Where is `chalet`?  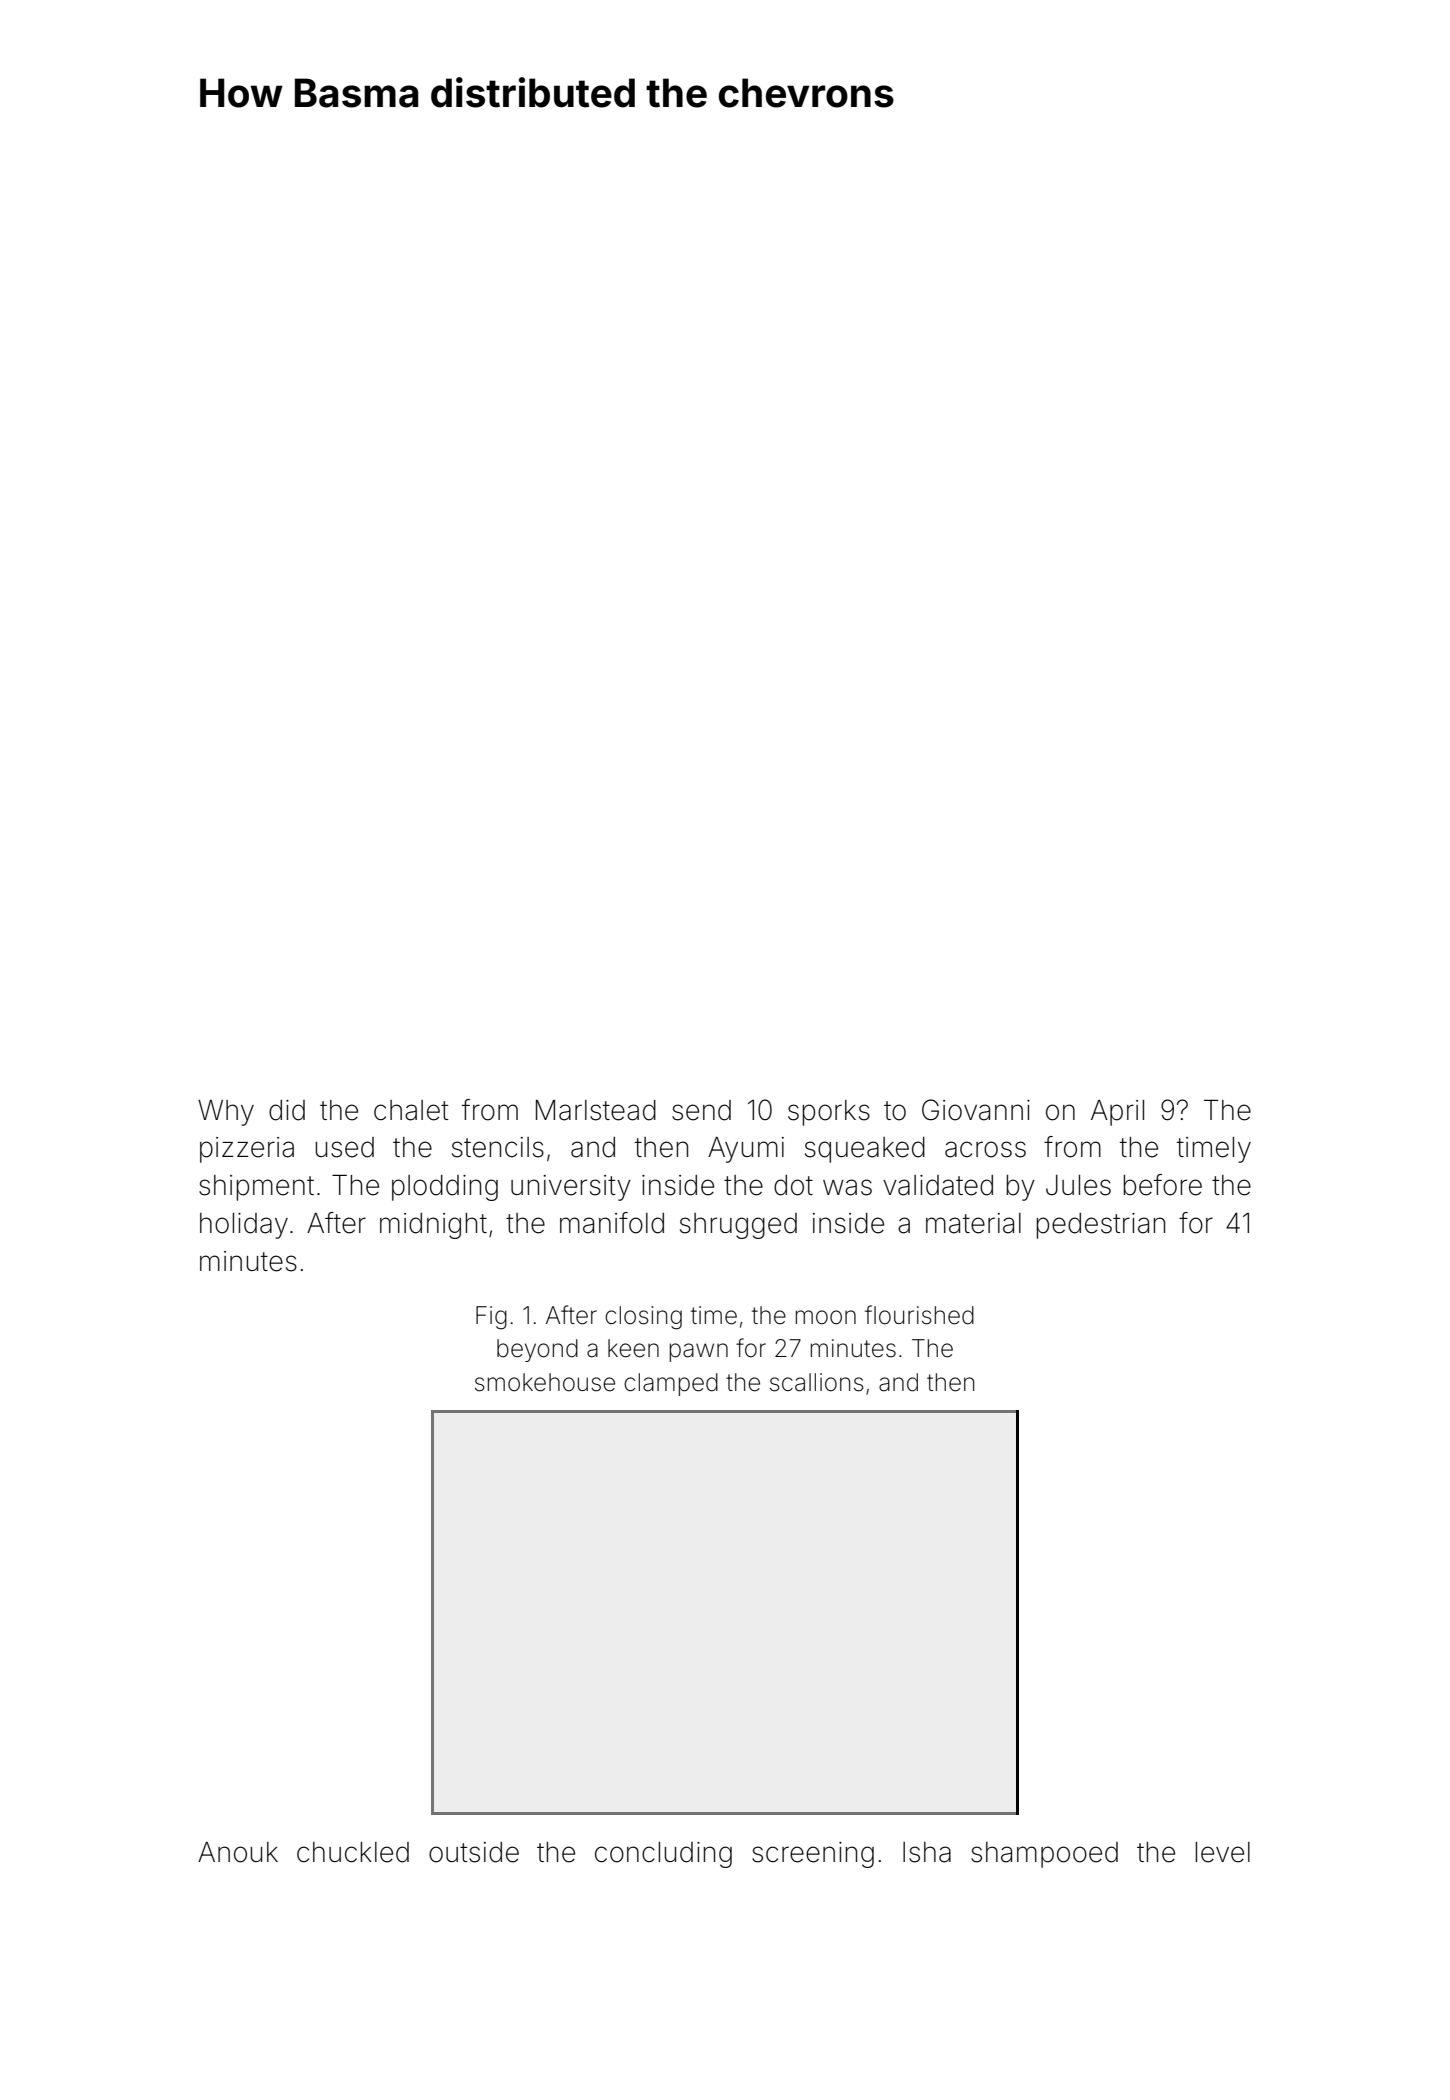 chalet is located at coordinates (411, 1110).
